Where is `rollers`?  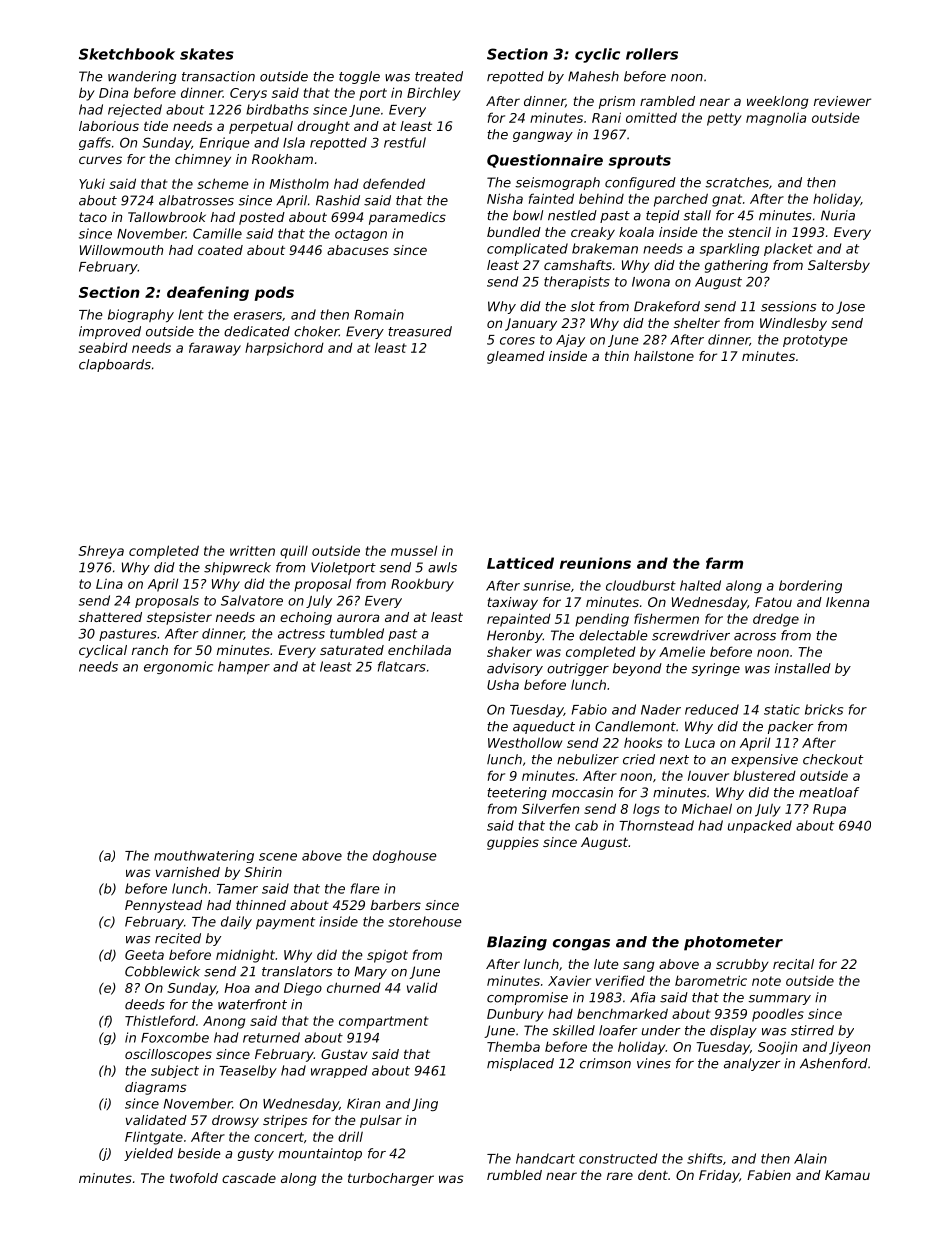 rollers is located at coordinates (652, 54).
